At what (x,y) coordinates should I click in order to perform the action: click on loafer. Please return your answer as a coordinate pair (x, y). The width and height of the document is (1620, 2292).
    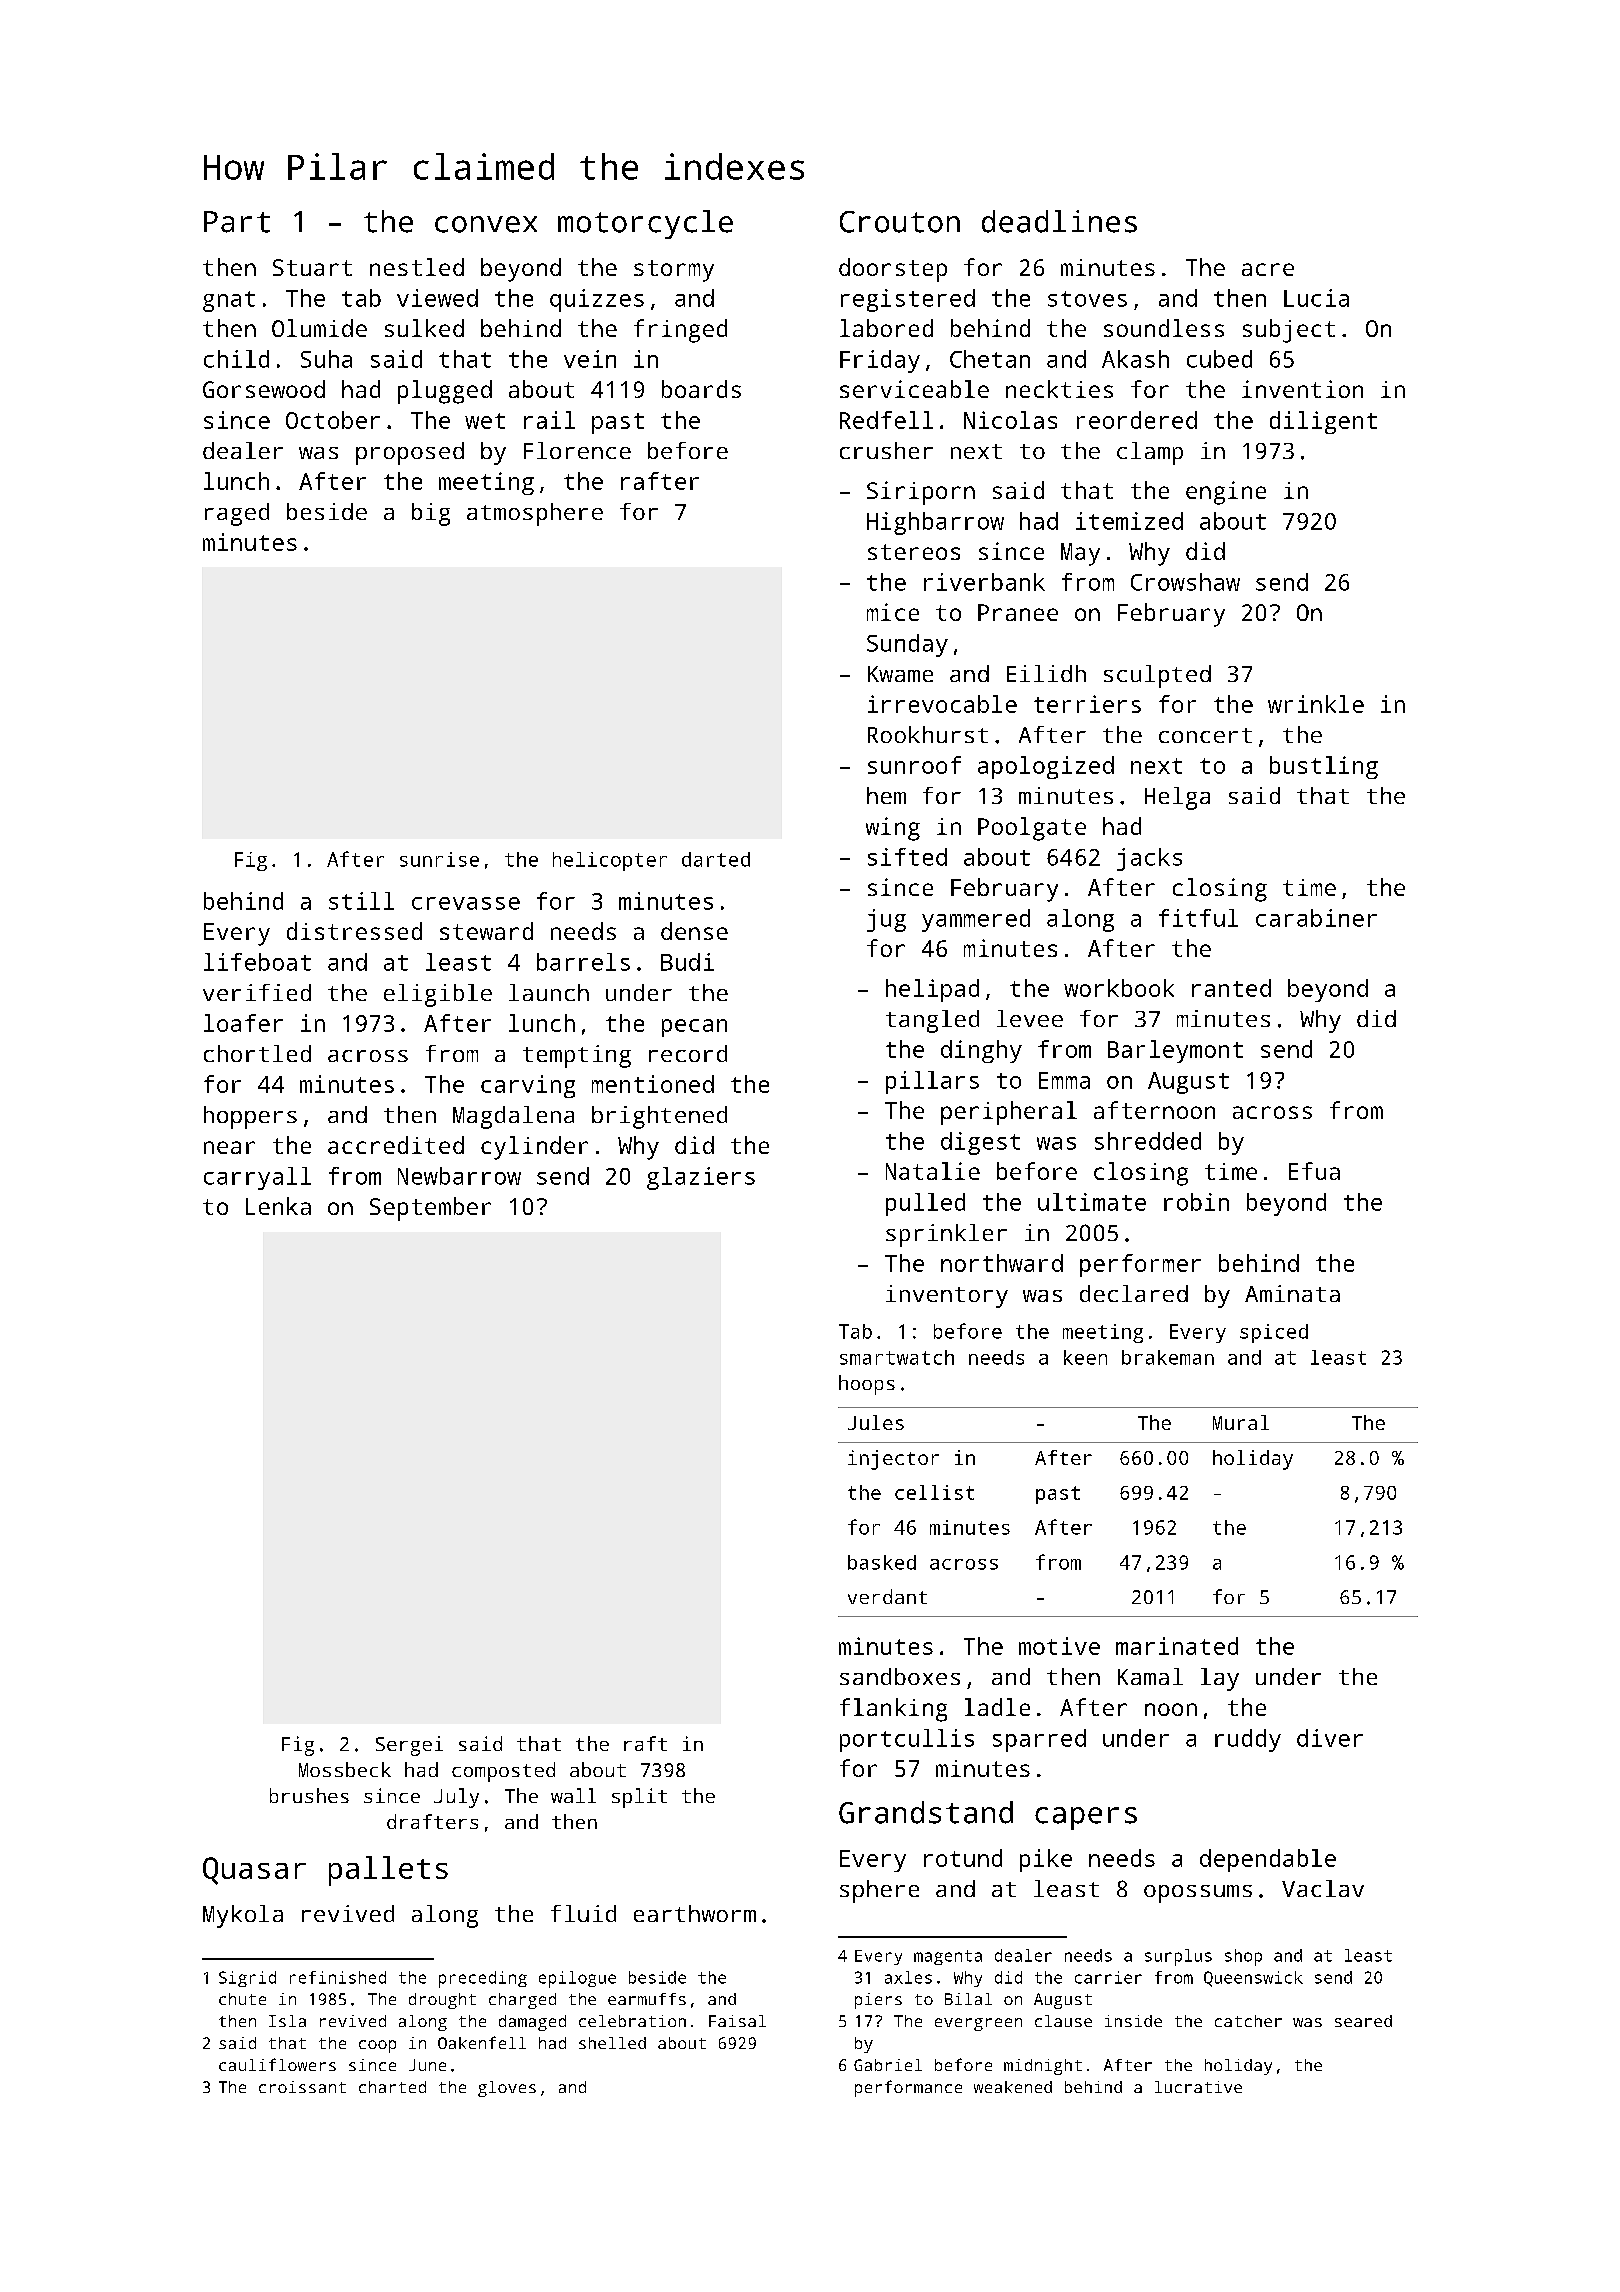
    Looking at the image, I should click on (243, 1023).
